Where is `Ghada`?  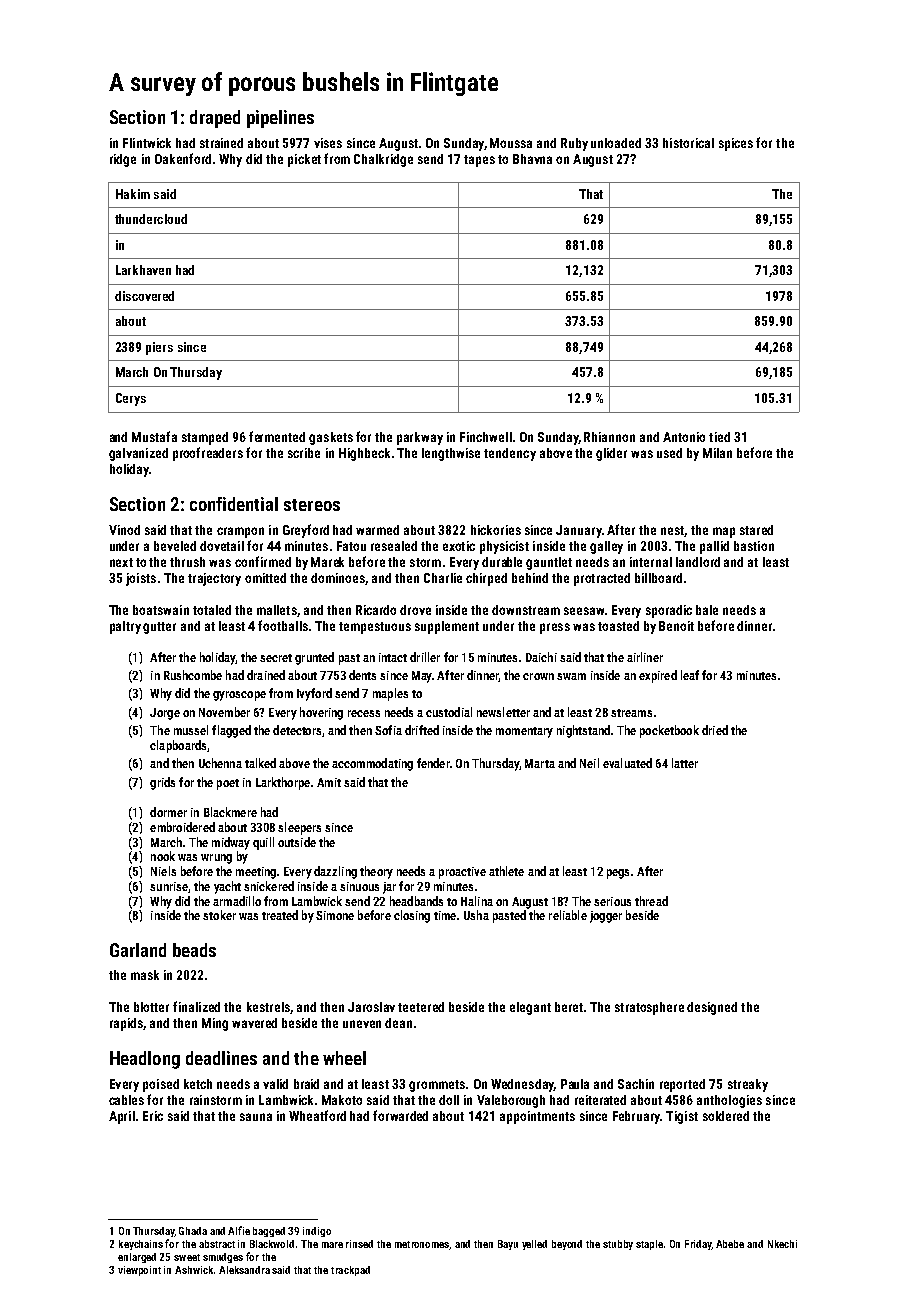
Ghada is located at coordinates (193, 1231).
